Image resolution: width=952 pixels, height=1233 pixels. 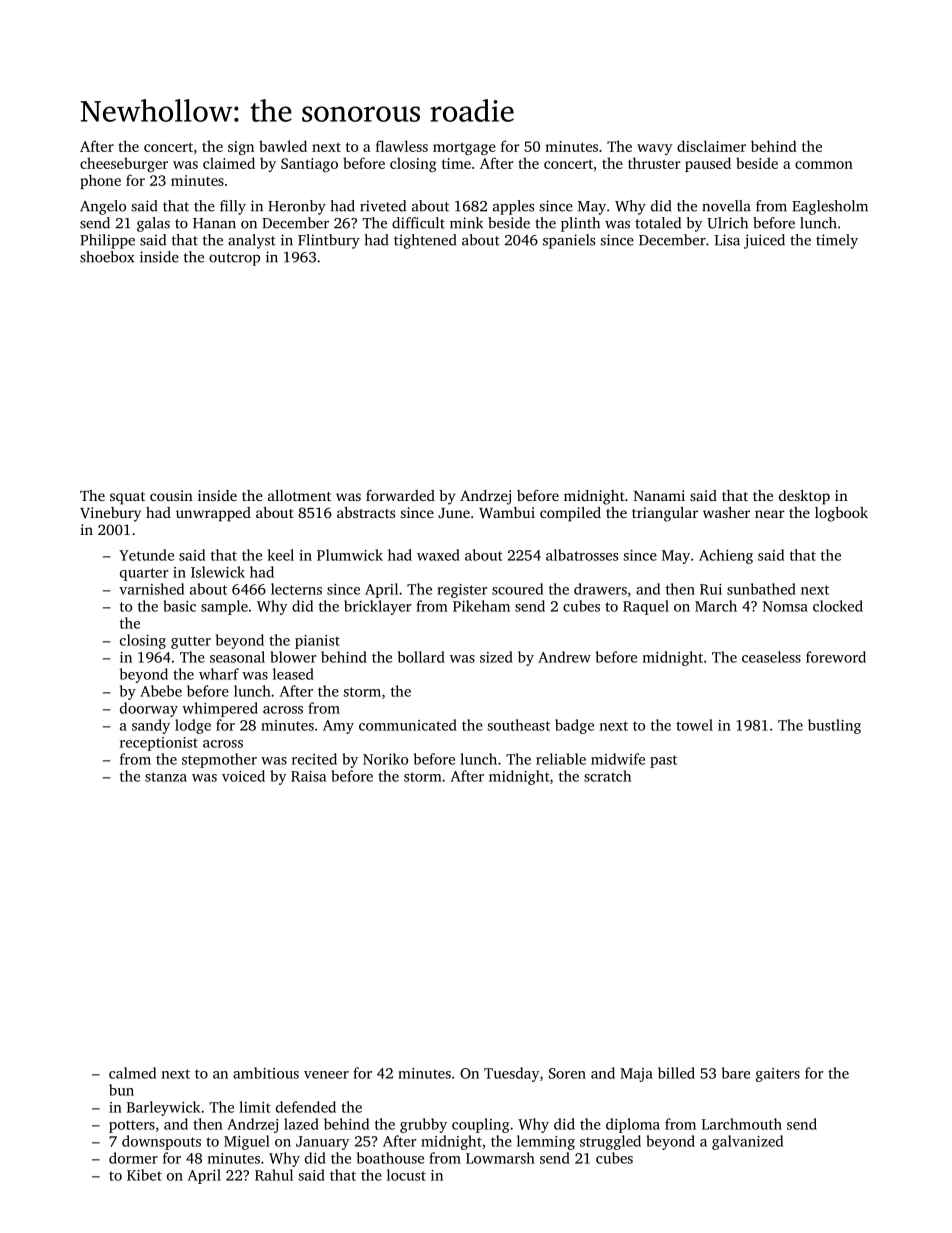 What do you see at coordinates (406, 1175) in the image?
I see `locust` at bounding box center [406, 1175].
